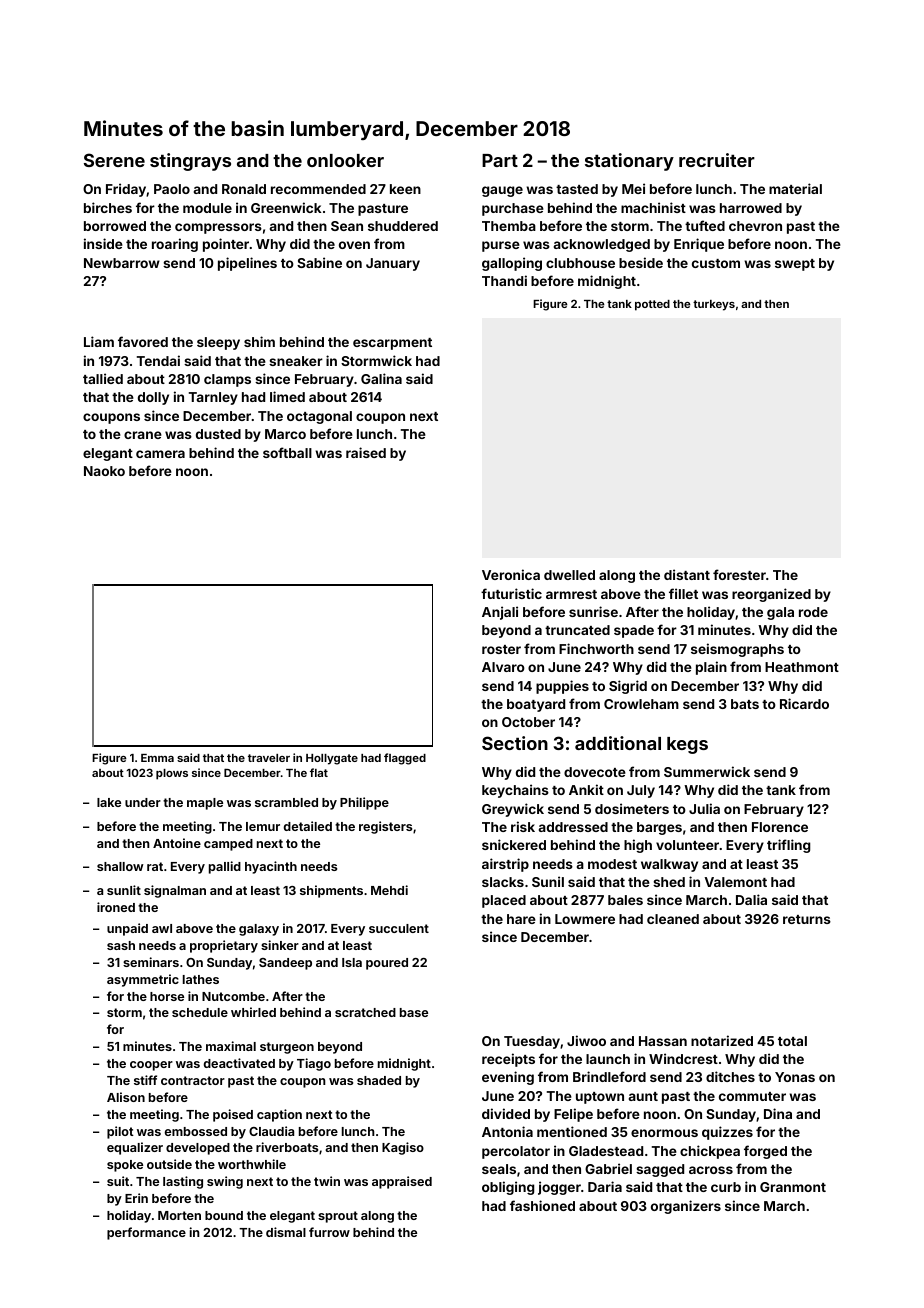  What do you see at coordinates (247, 264) in the screenshot?
I see `pipelines` at bounding box center [247, 264].
